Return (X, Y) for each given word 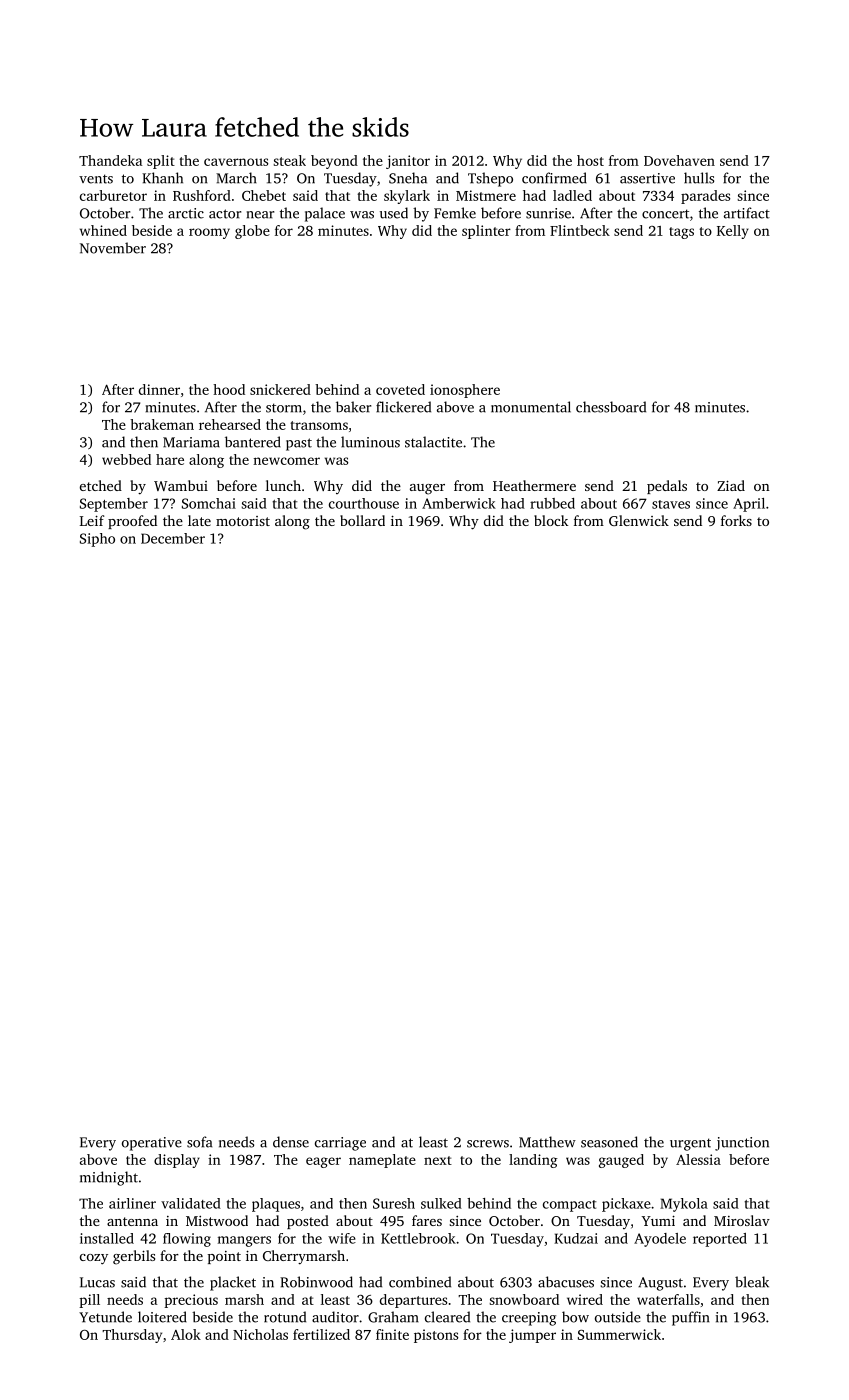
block (551, 520)
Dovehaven (679, 160)
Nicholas (260, 1334)
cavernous (236, 162)
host (590, 160)
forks (736, 520)
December (173, 538)
